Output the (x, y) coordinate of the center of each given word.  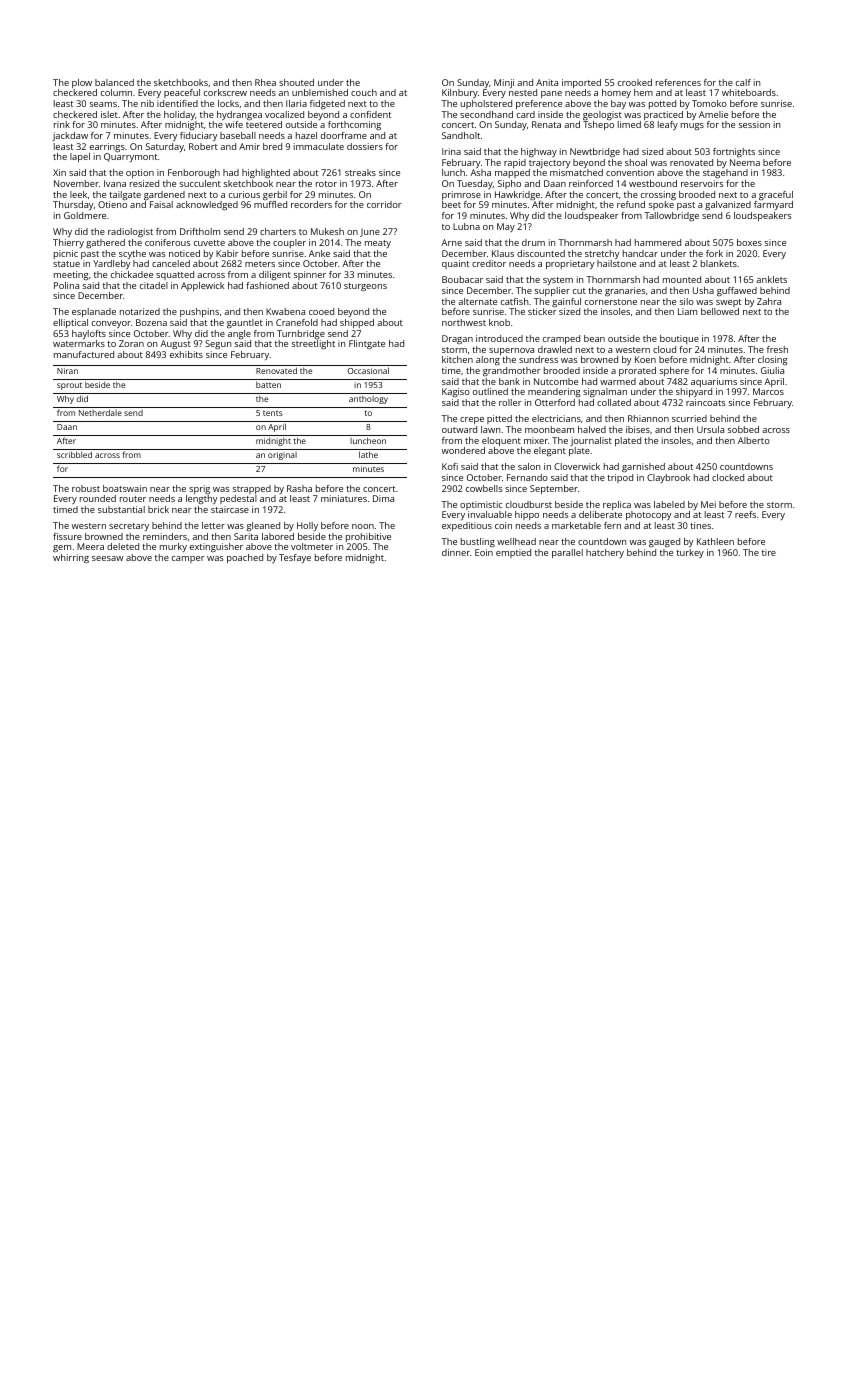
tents (273, 413)
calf (743, 82)
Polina (66, 285)
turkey (690, 553)
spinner (310, 275)
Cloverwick (577, 466)
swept (728, 303)
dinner (456, 552)
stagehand (725, 173)
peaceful (182, 93)
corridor (384, 204)
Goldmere (85, 215)
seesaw (108, 558)
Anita (547, 82)
